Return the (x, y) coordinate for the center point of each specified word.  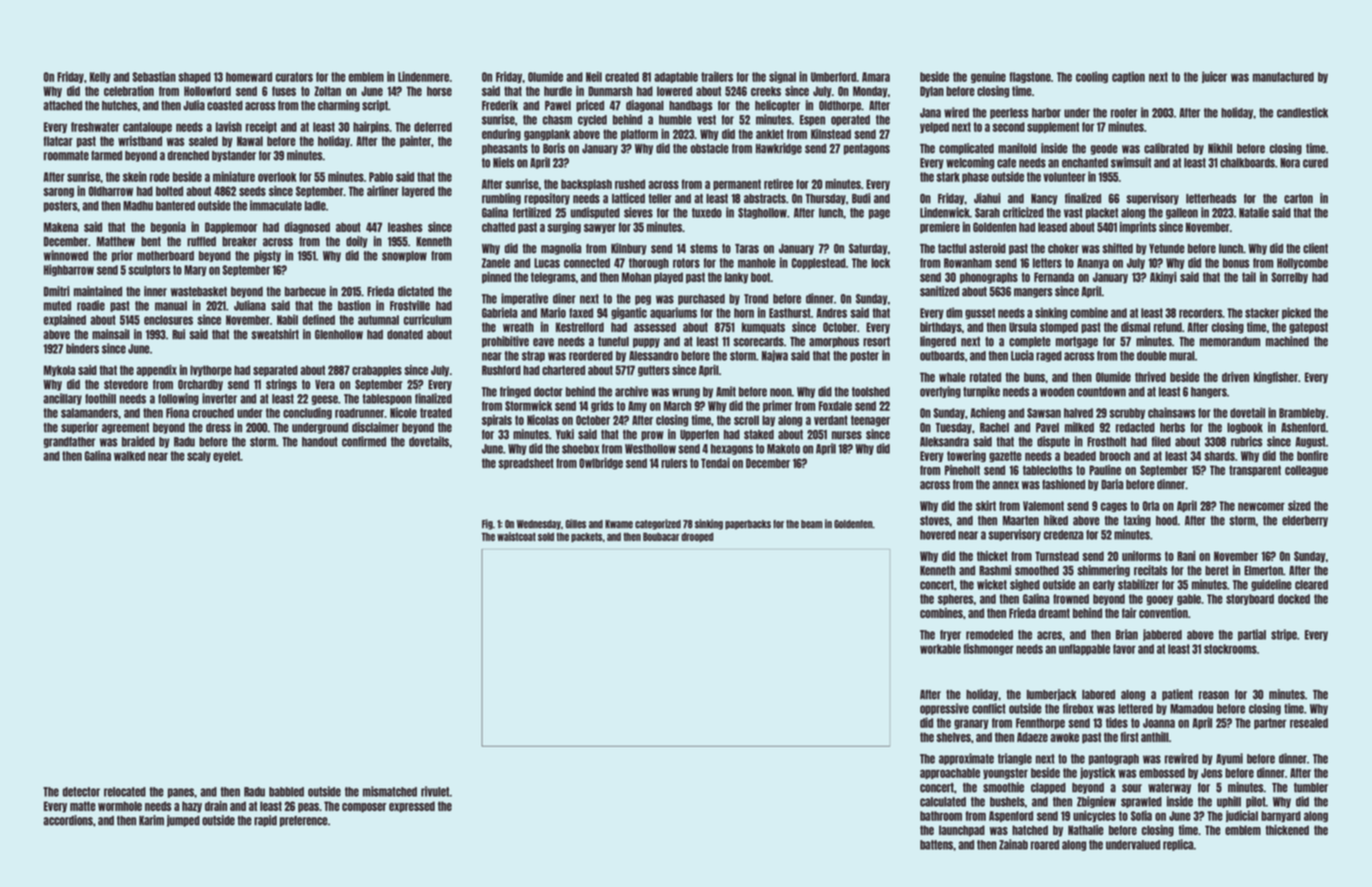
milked (1079, 427)
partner (1270, 723)
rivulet (435, 791)
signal (782, 77)
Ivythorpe (211, 371)
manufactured (1283, 77)
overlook (277, 177)
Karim (151, 820)
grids (602, 406)
